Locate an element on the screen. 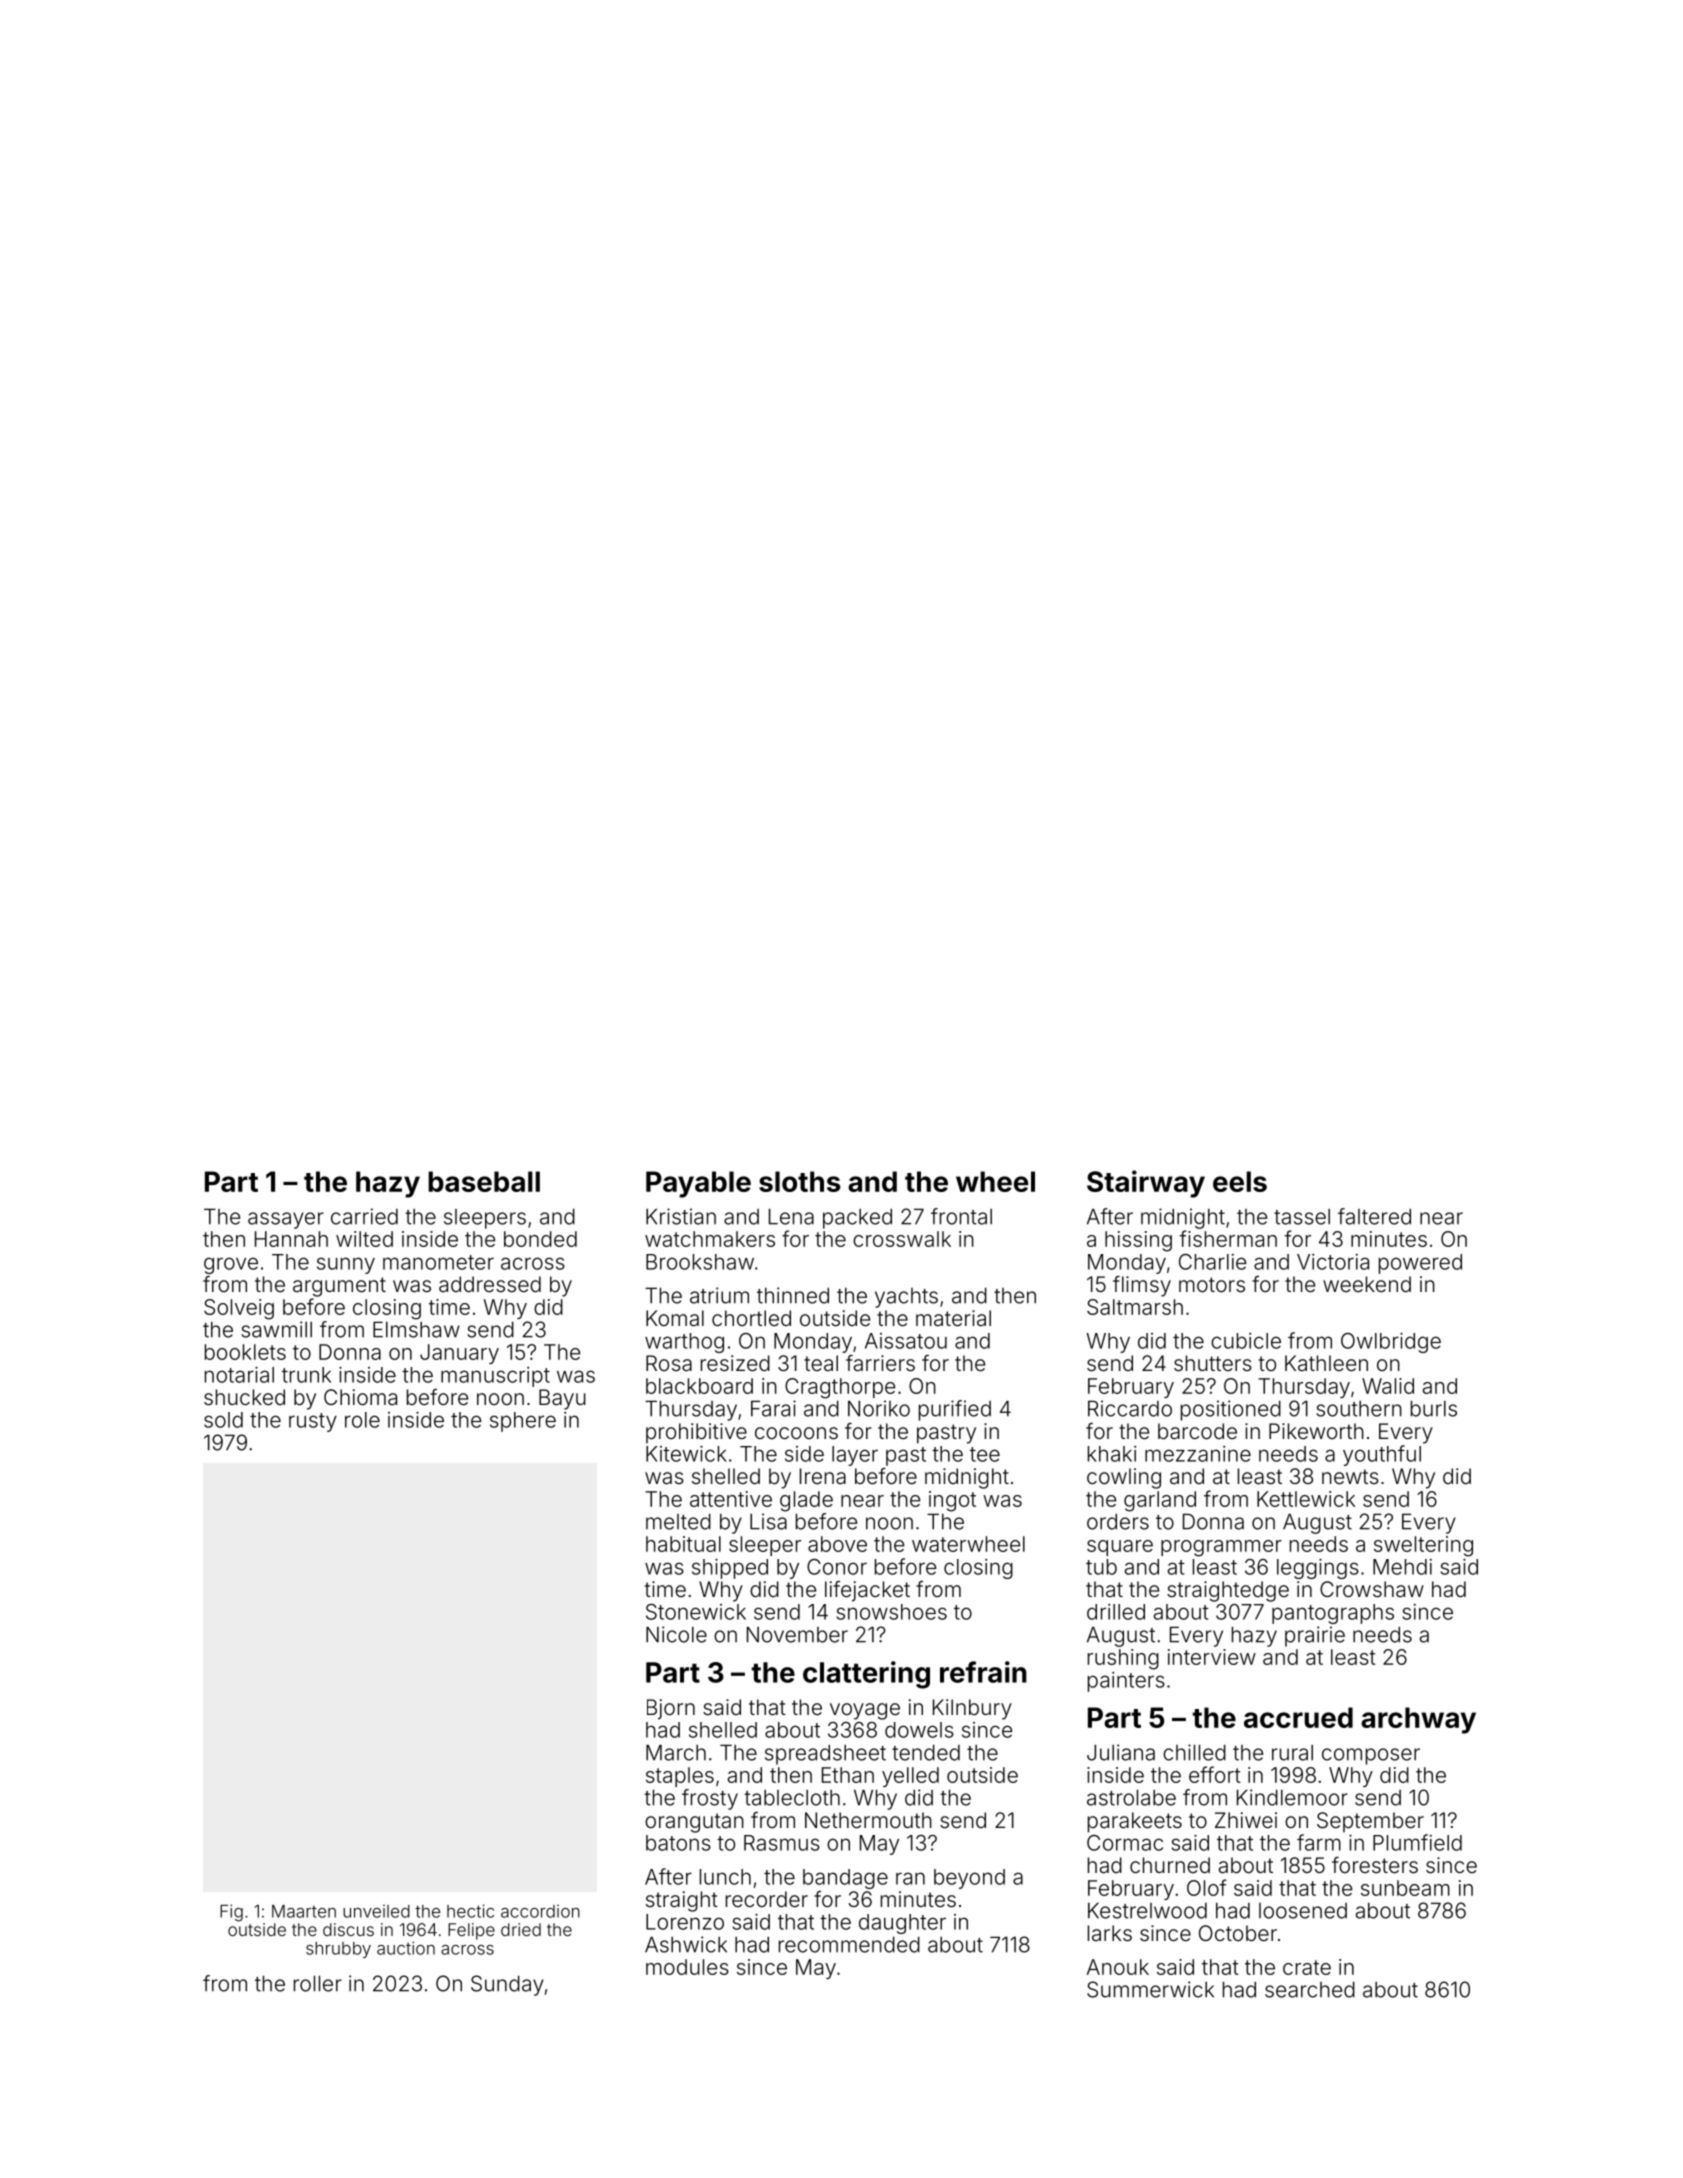  Chioma is located at coordinates (360, 1397).
